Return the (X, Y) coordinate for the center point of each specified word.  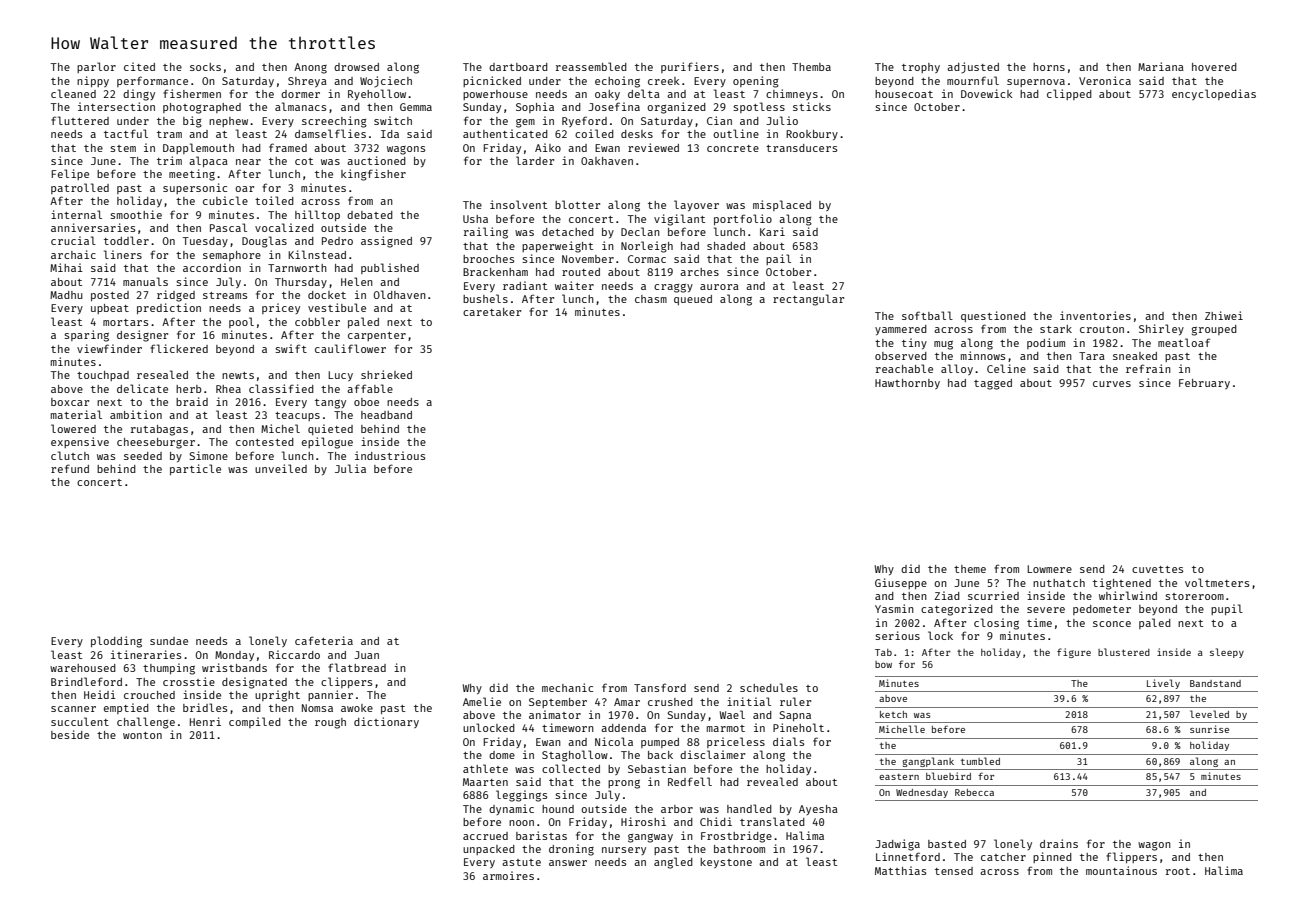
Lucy (340, 376)
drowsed (356, 67)
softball (927, 315)
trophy (921, 68)
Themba (811, 67)
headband (386, 415)
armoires (508, 875)
